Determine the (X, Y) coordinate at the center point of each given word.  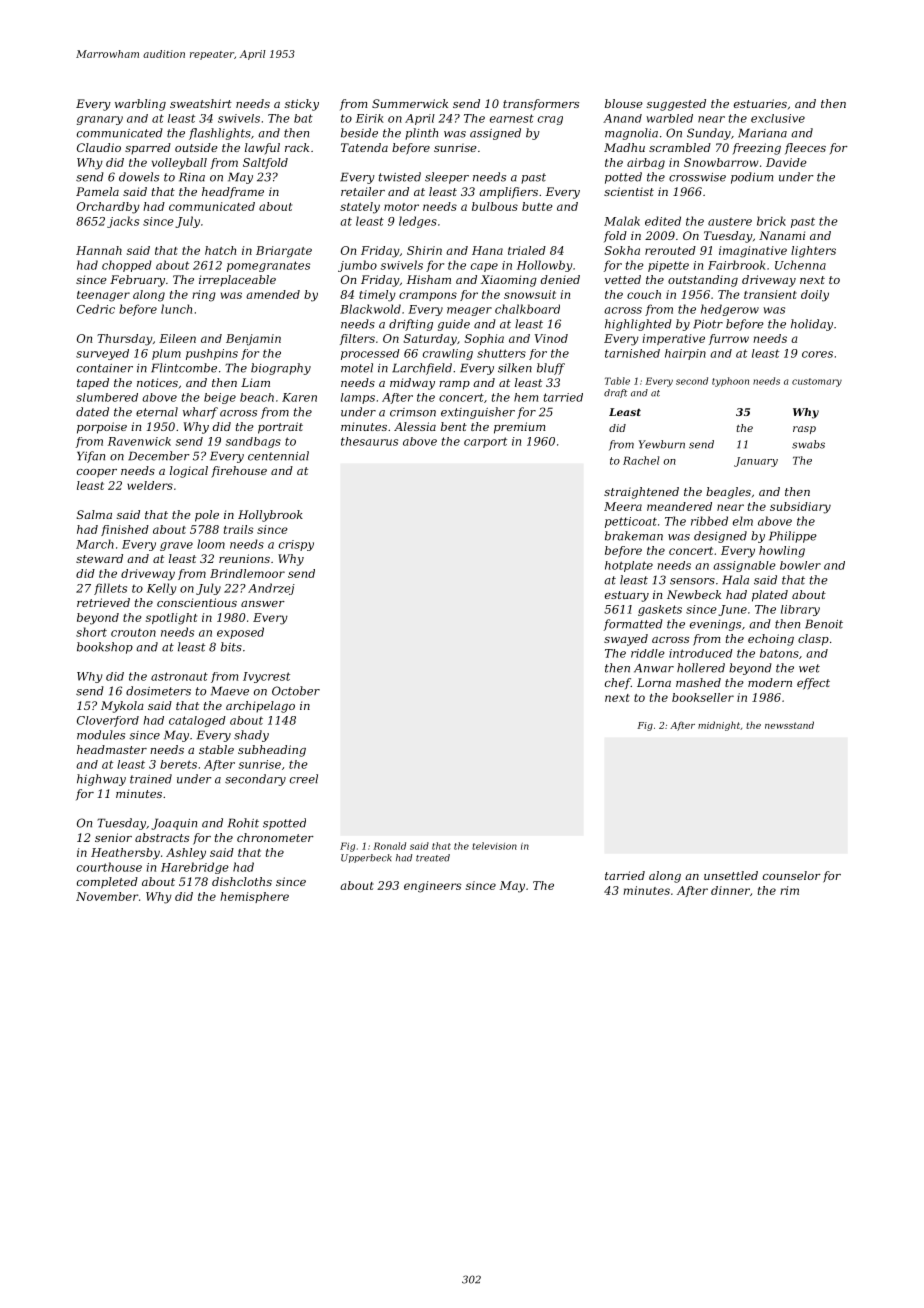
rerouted (670, 250)
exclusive (778, 118)
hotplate (629, 566)
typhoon (730, 382)
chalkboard (527, 309)
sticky (302, 105)
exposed (240, 633)
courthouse (109, 867)
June (732, 610)
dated (92, 412)
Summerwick (410, 103)
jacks (123, 222)
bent (454, 426)
